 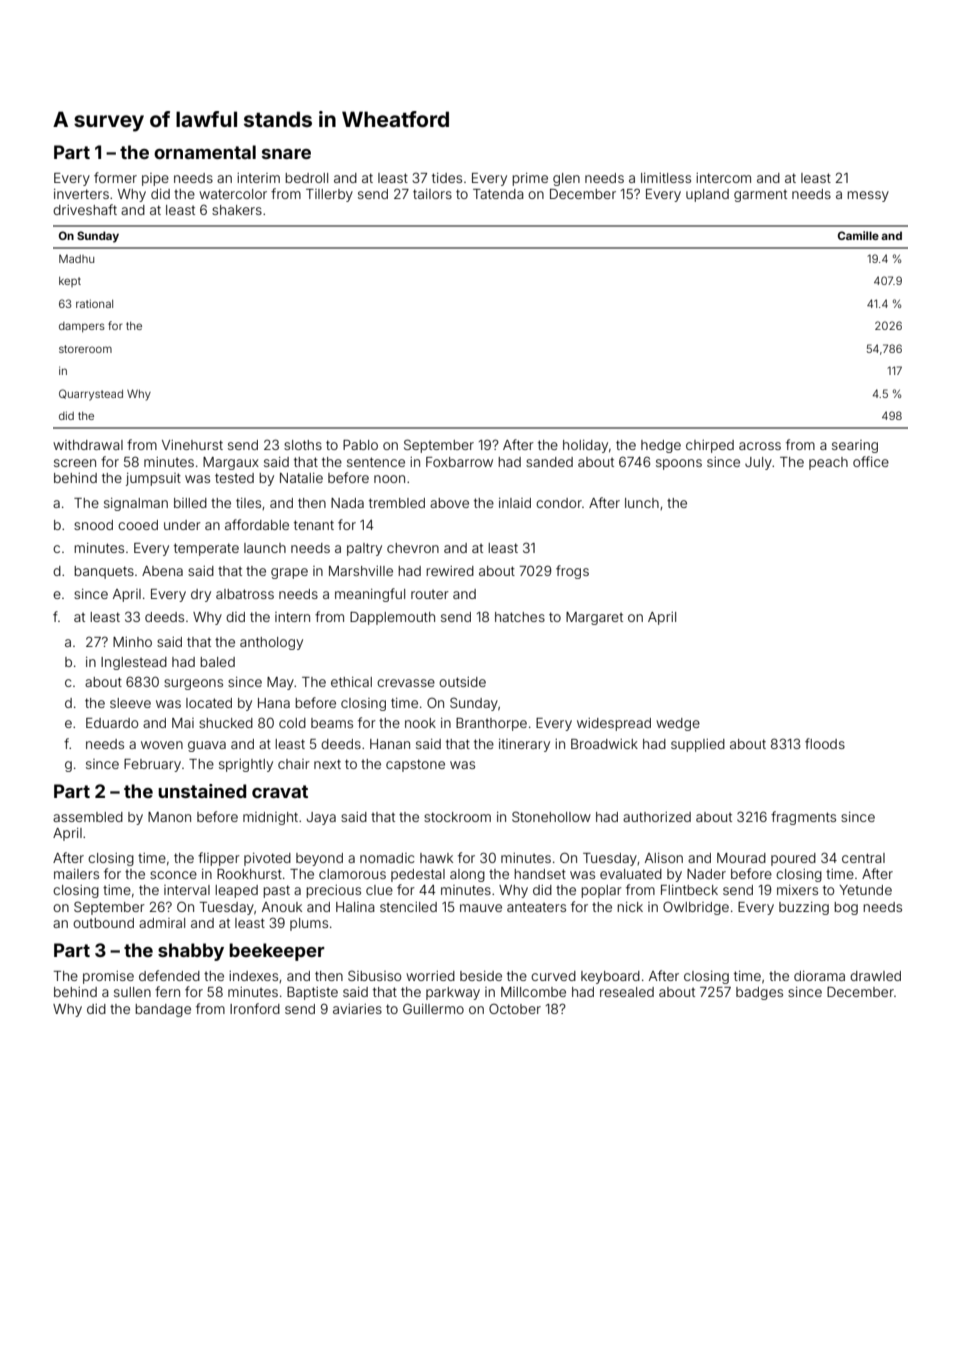 What do you see at coordinates (551, 816) in the screenshot?
I see `Stonehollow` at bounding box center [551, 816].
